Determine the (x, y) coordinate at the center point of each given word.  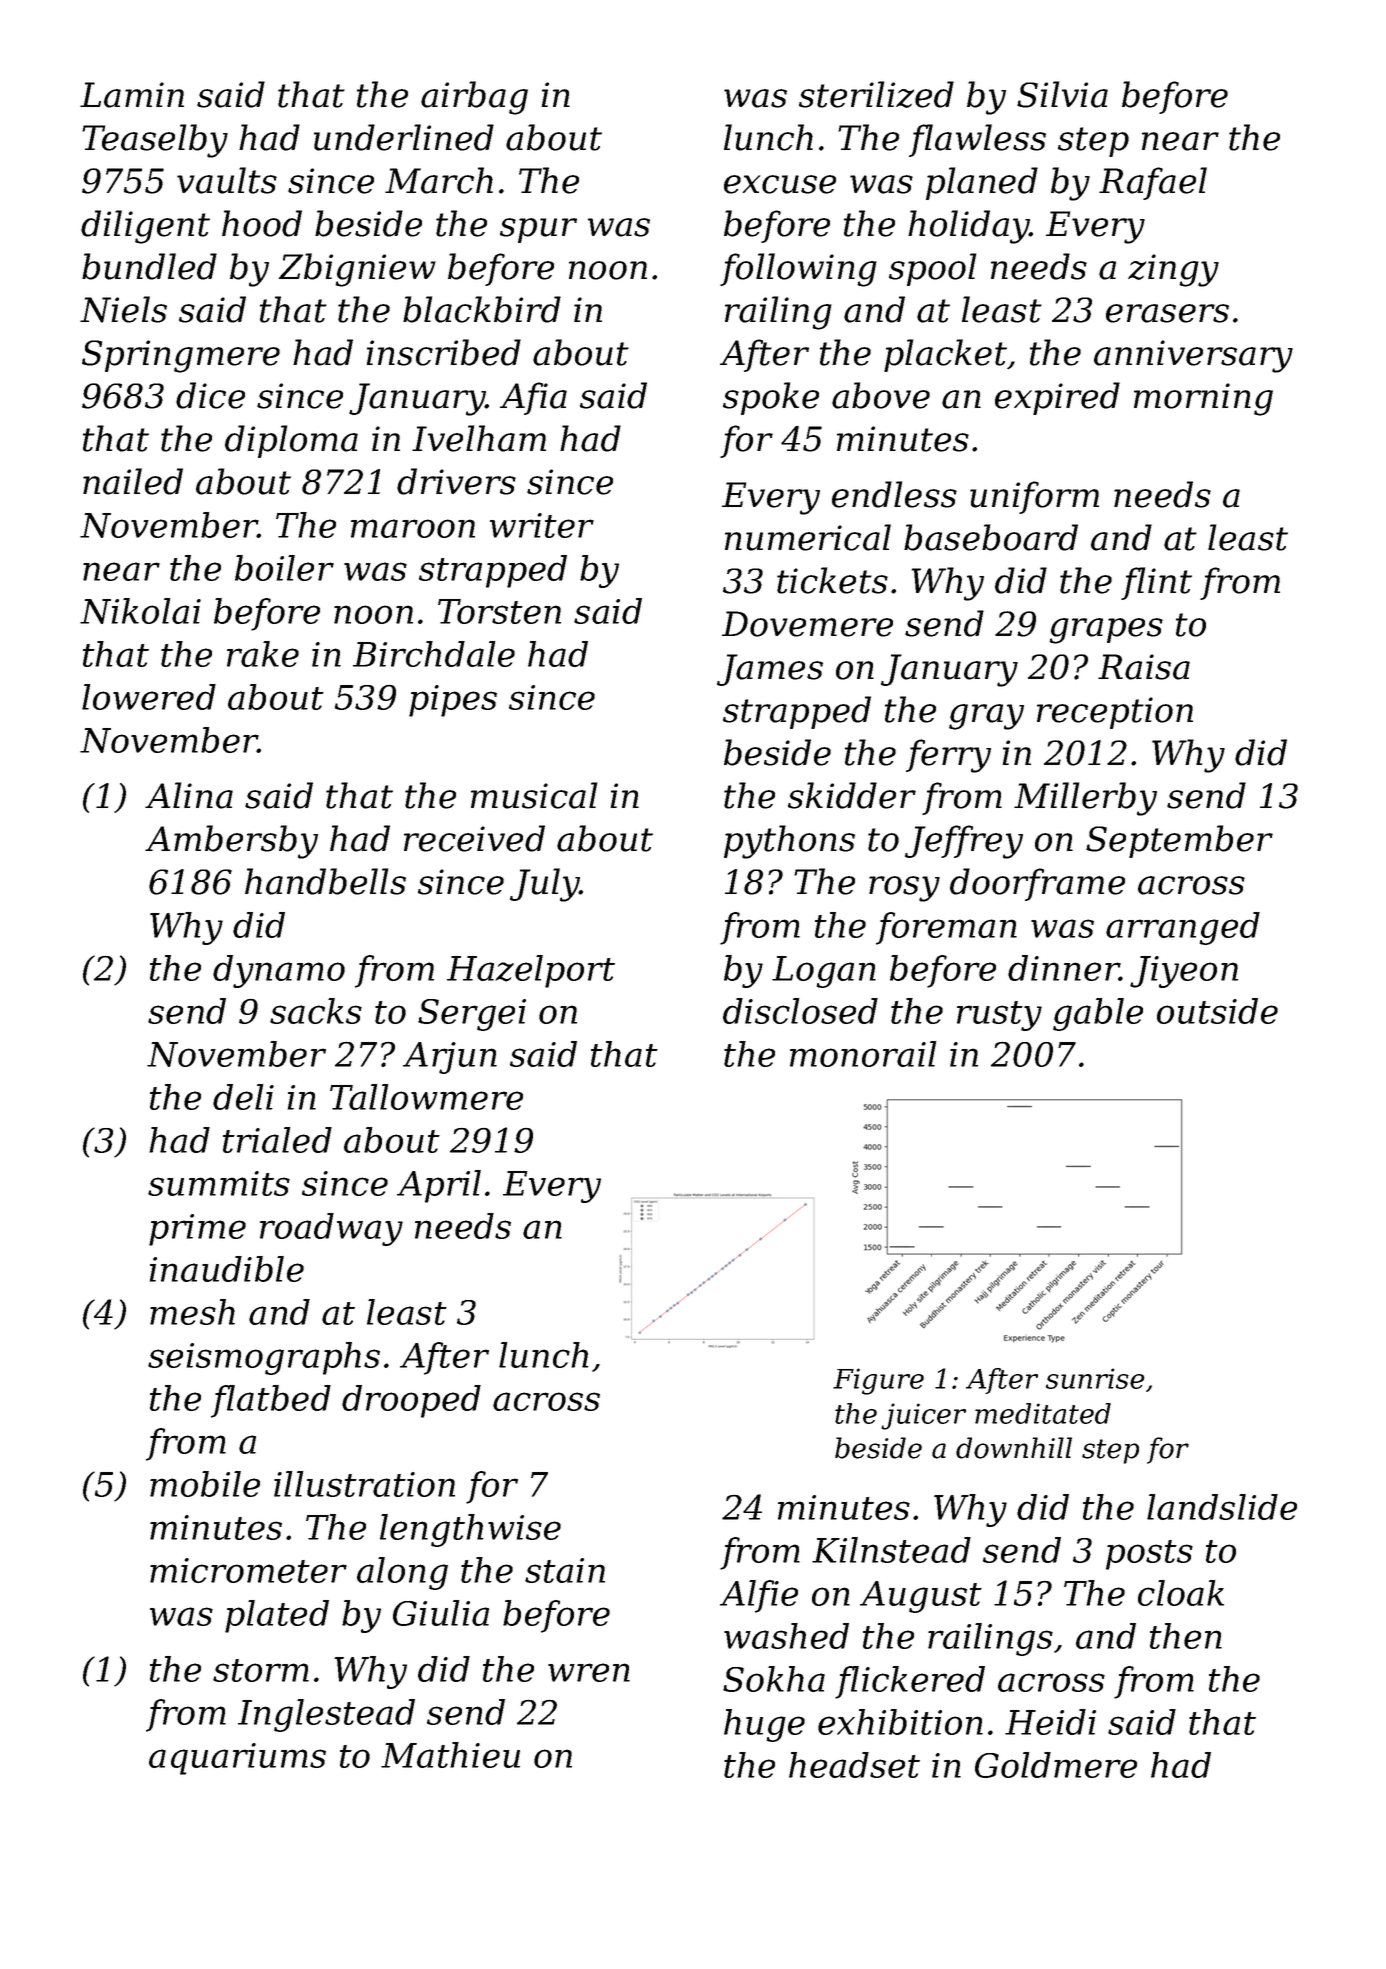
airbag (474, 98)
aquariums (237, 1759)
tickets (832, 580)
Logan (824, 972)
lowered (149, 697)
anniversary (1193, 356)
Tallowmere (426, 1097)
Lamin (132, 95)
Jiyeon (1184, 972)
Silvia (1062, 94)
